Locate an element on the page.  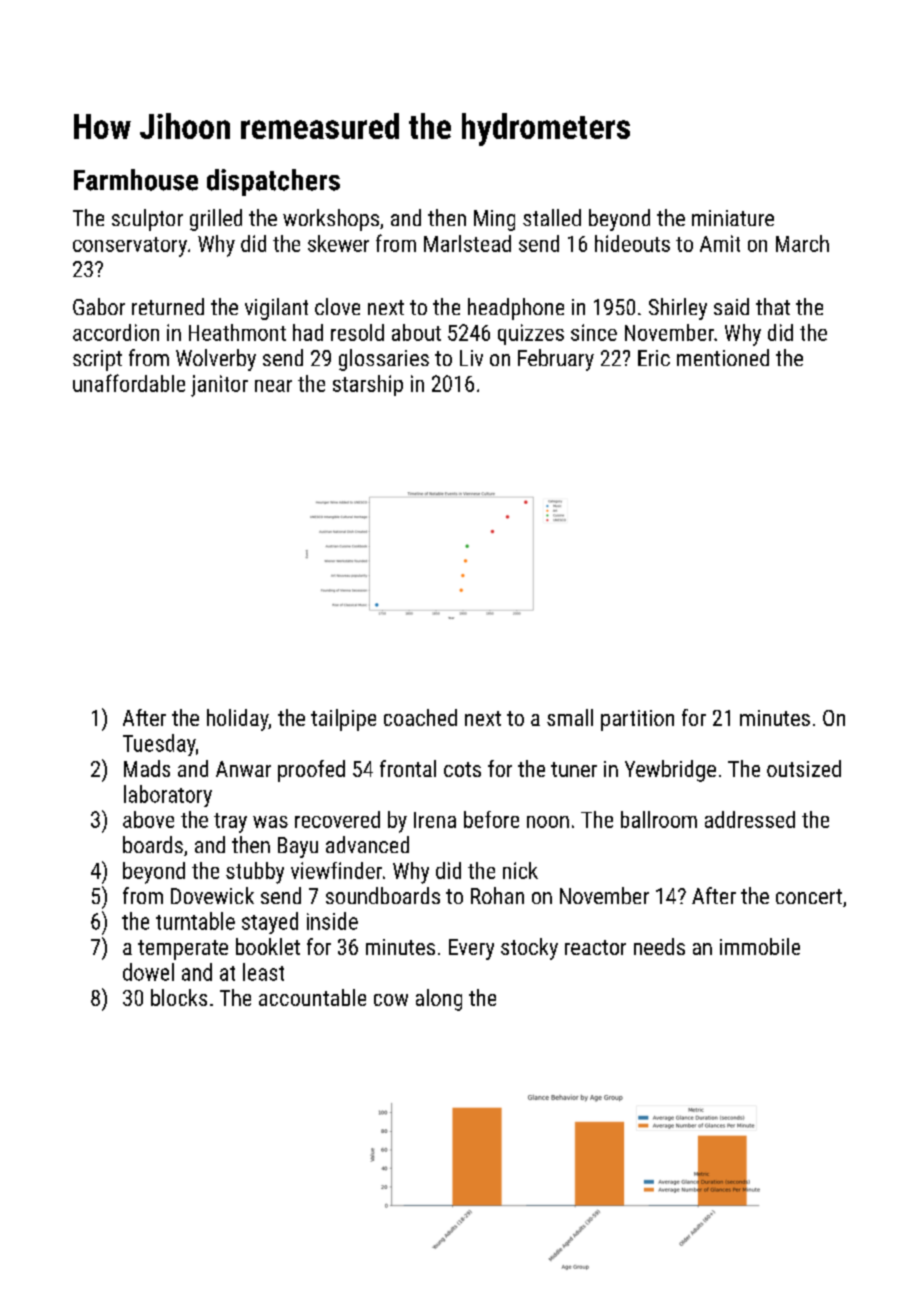
stalled is located at coordinates (552, 217).
